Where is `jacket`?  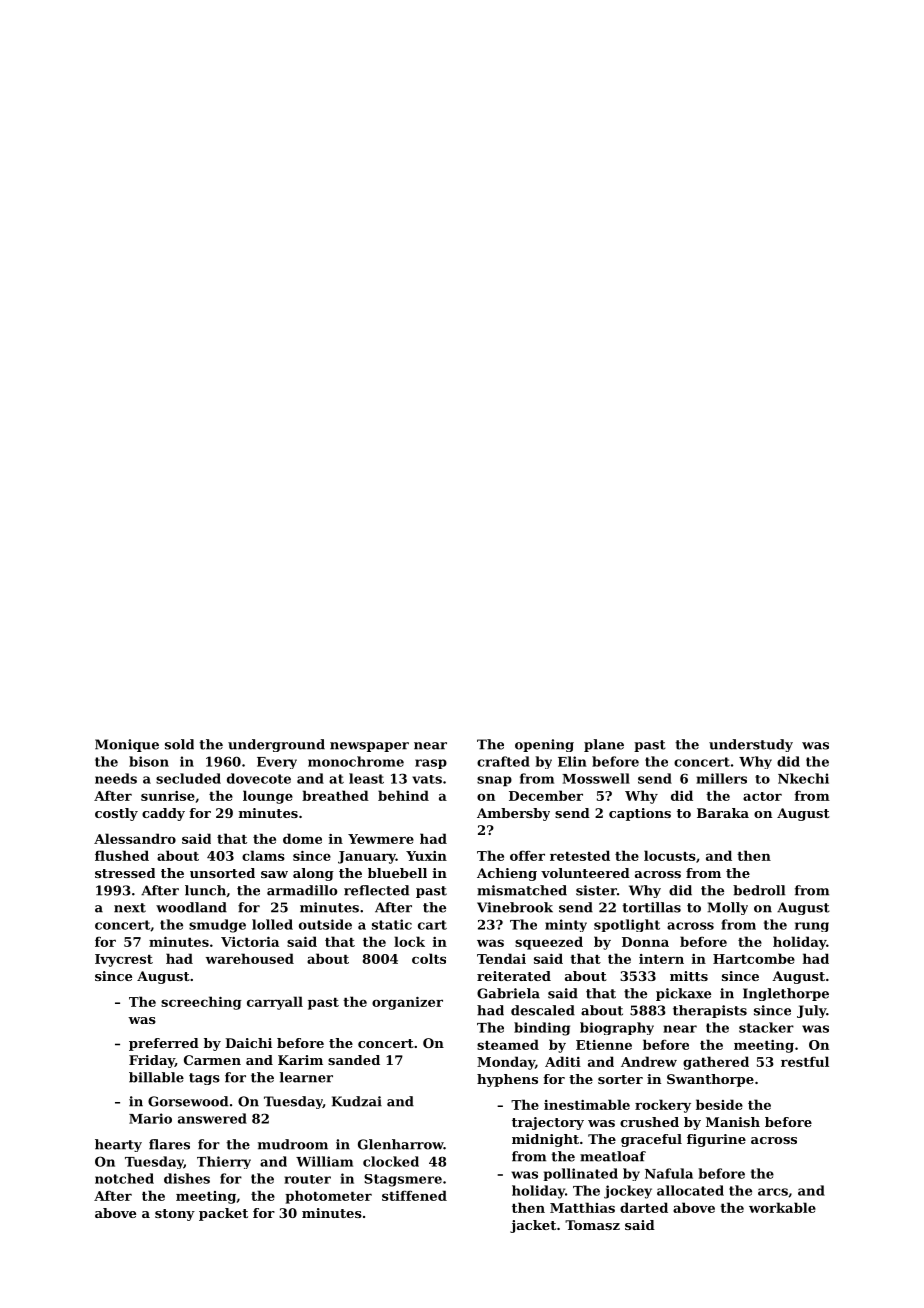 jacket is located at coordinates (533, 1226).
